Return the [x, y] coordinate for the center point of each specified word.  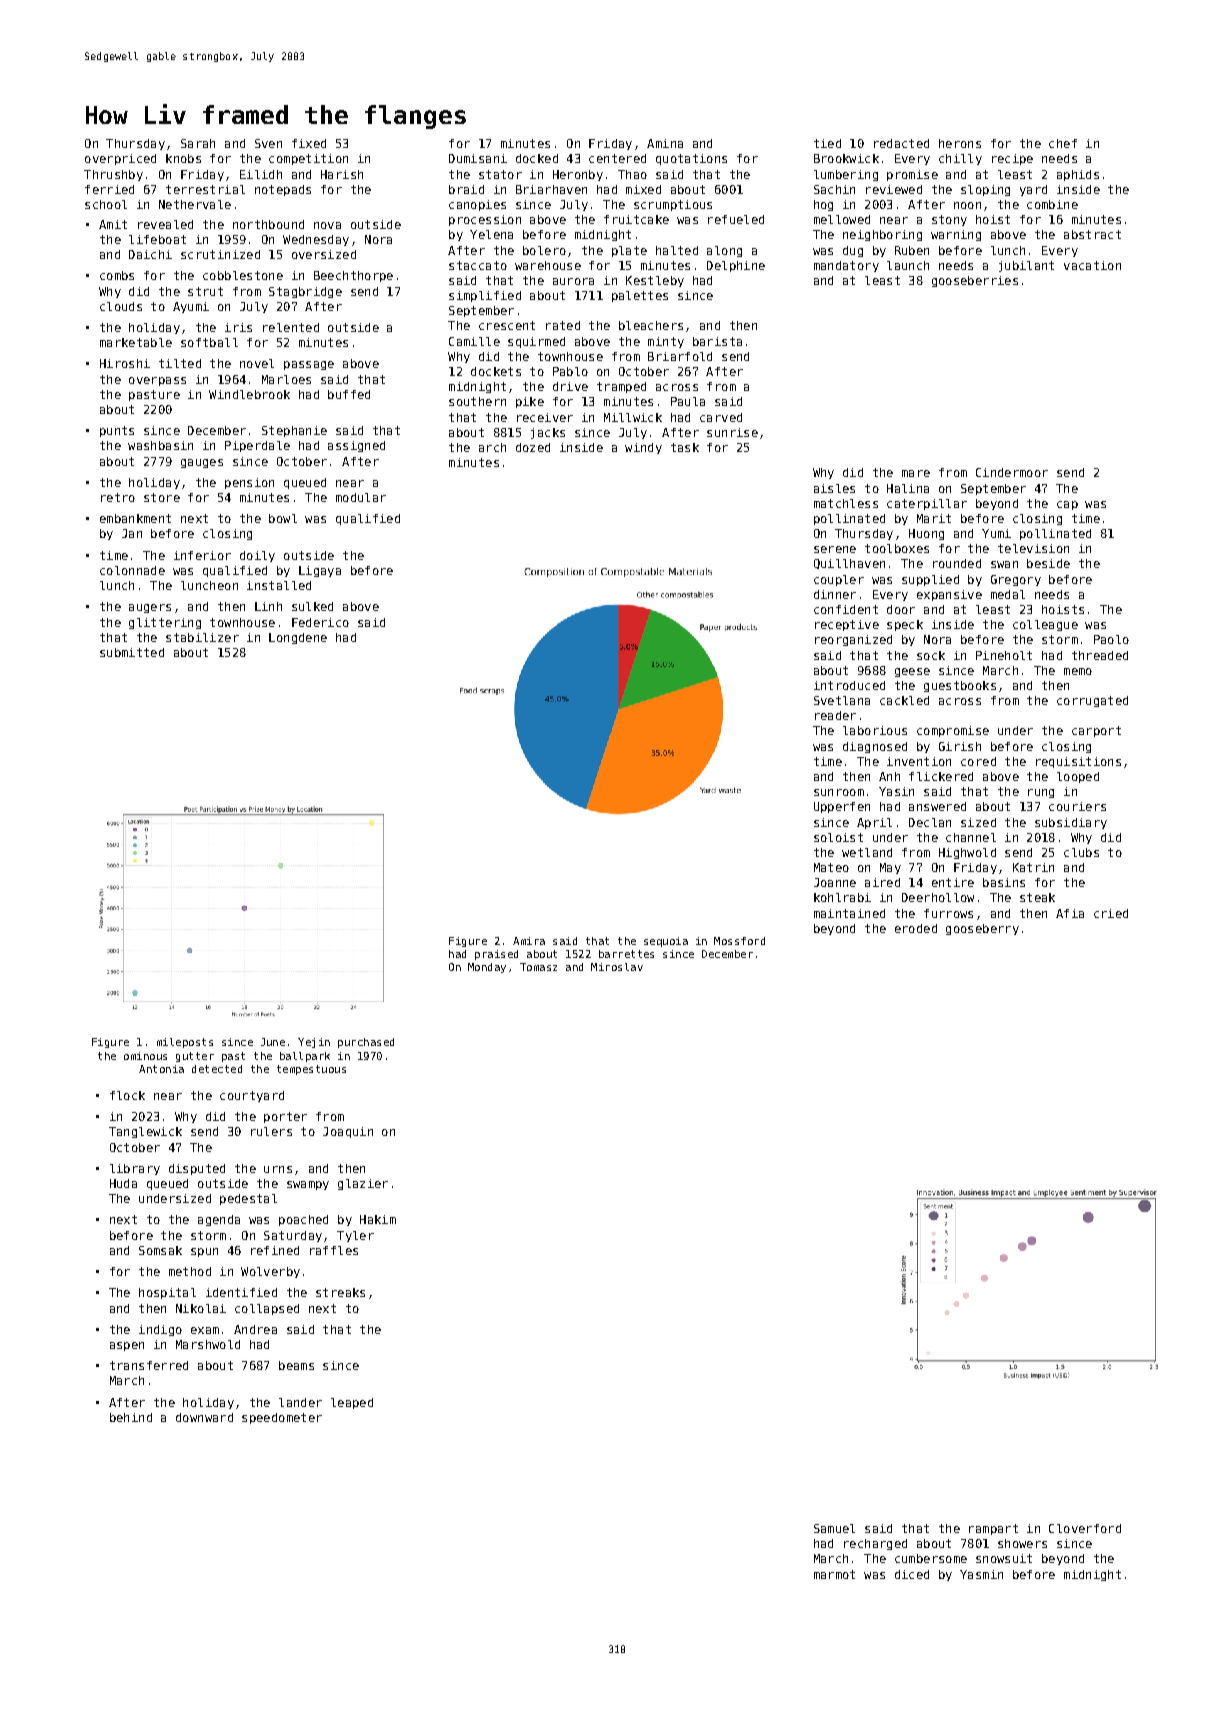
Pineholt [1004, 655]
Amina [665, 143]
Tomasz [538, 967]
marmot [834, 1574]
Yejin [314, 1043]
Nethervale [195, 204]
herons [960, 143]
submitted [132, 652]
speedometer [282, 1418]
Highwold [967, 853]
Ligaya [320, 571]
